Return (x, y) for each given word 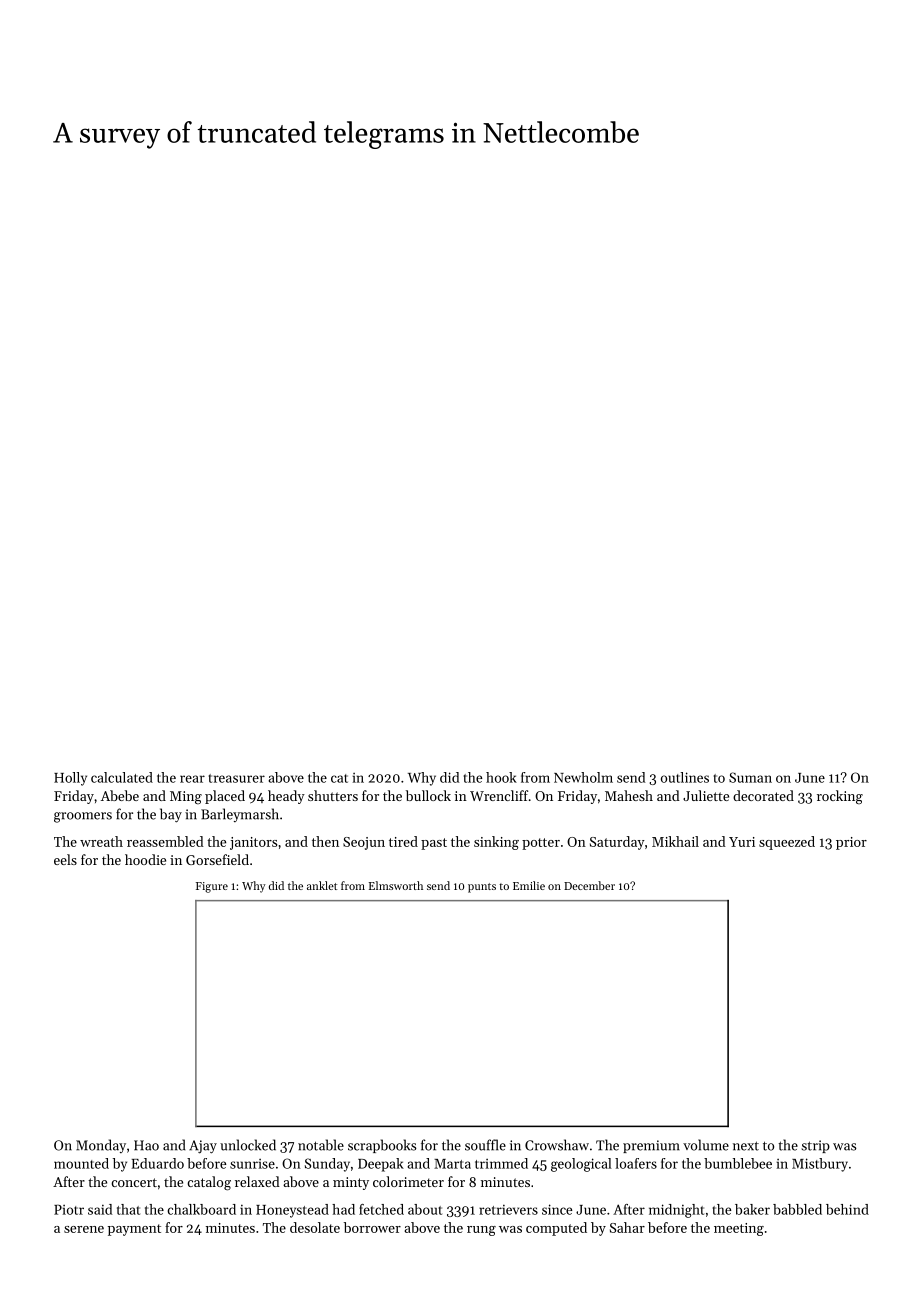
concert (134, 1182)
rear (192, 779)
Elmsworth (396, 885)
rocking (840, 797)
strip (815, 1146)
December (589, 885)
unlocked (248, 1145)
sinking (496, 843)
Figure (212, 887)
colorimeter (408, 1181)
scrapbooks (382, 1146)
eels (65, 859)
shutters (333, 795)
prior (851, 843)
